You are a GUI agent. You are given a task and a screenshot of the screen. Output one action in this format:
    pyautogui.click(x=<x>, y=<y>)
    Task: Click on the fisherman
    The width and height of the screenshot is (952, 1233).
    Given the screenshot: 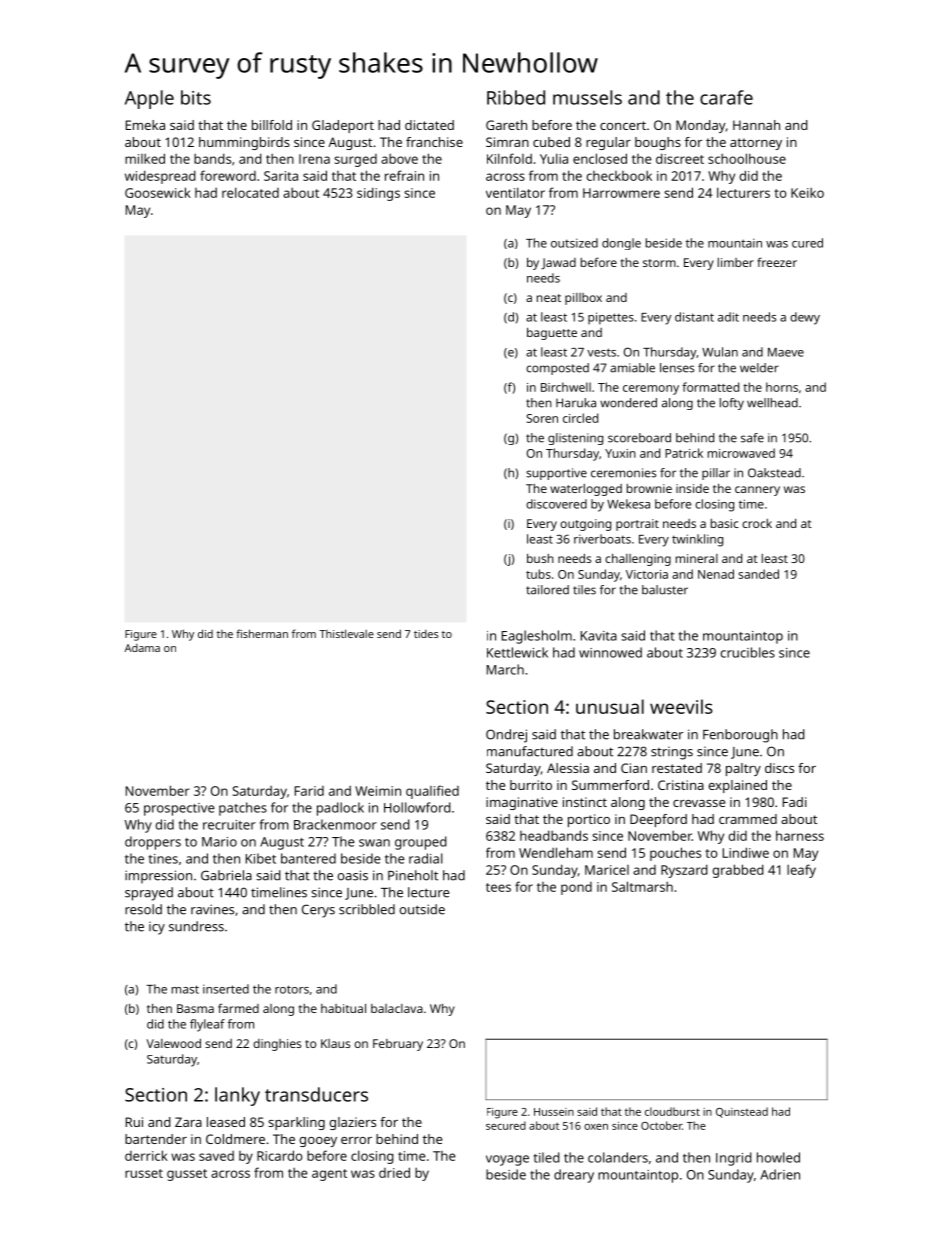 What is the action you would take?
    pyautogui.click(x=262, y=633)
